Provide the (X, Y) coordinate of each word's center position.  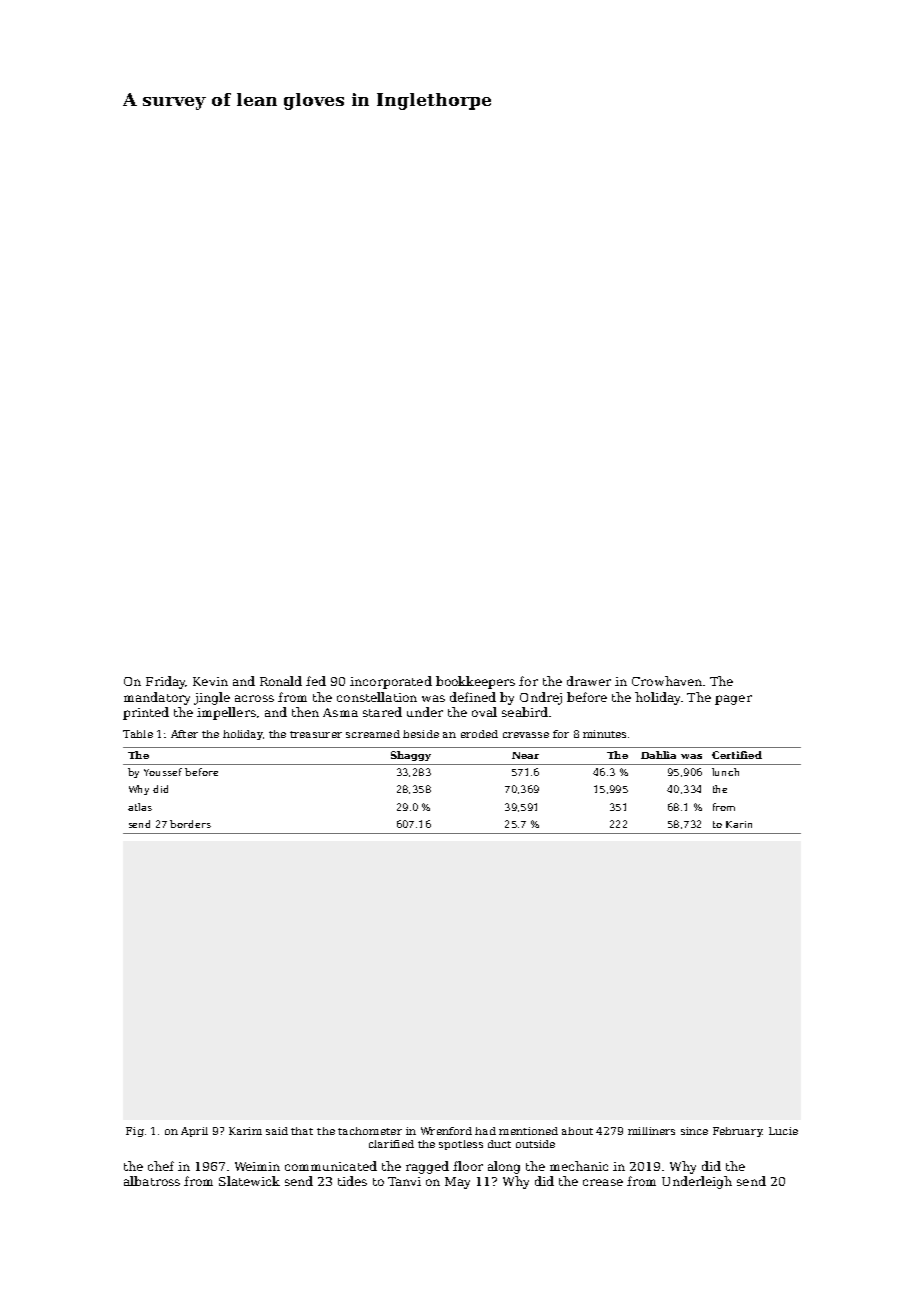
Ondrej (541, 698)
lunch (725, 772)
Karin (739, 824)
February (737, 1132)
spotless (461, 1145)
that (302, 1131)
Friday (165, 682)
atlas (140, 807)
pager (733, 700)
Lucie (783, 1131)
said (277, 1131)
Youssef (163, 772)
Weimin (257, 1166)
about (577, 1131)
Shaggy (411, 756)
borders (190, 824)
